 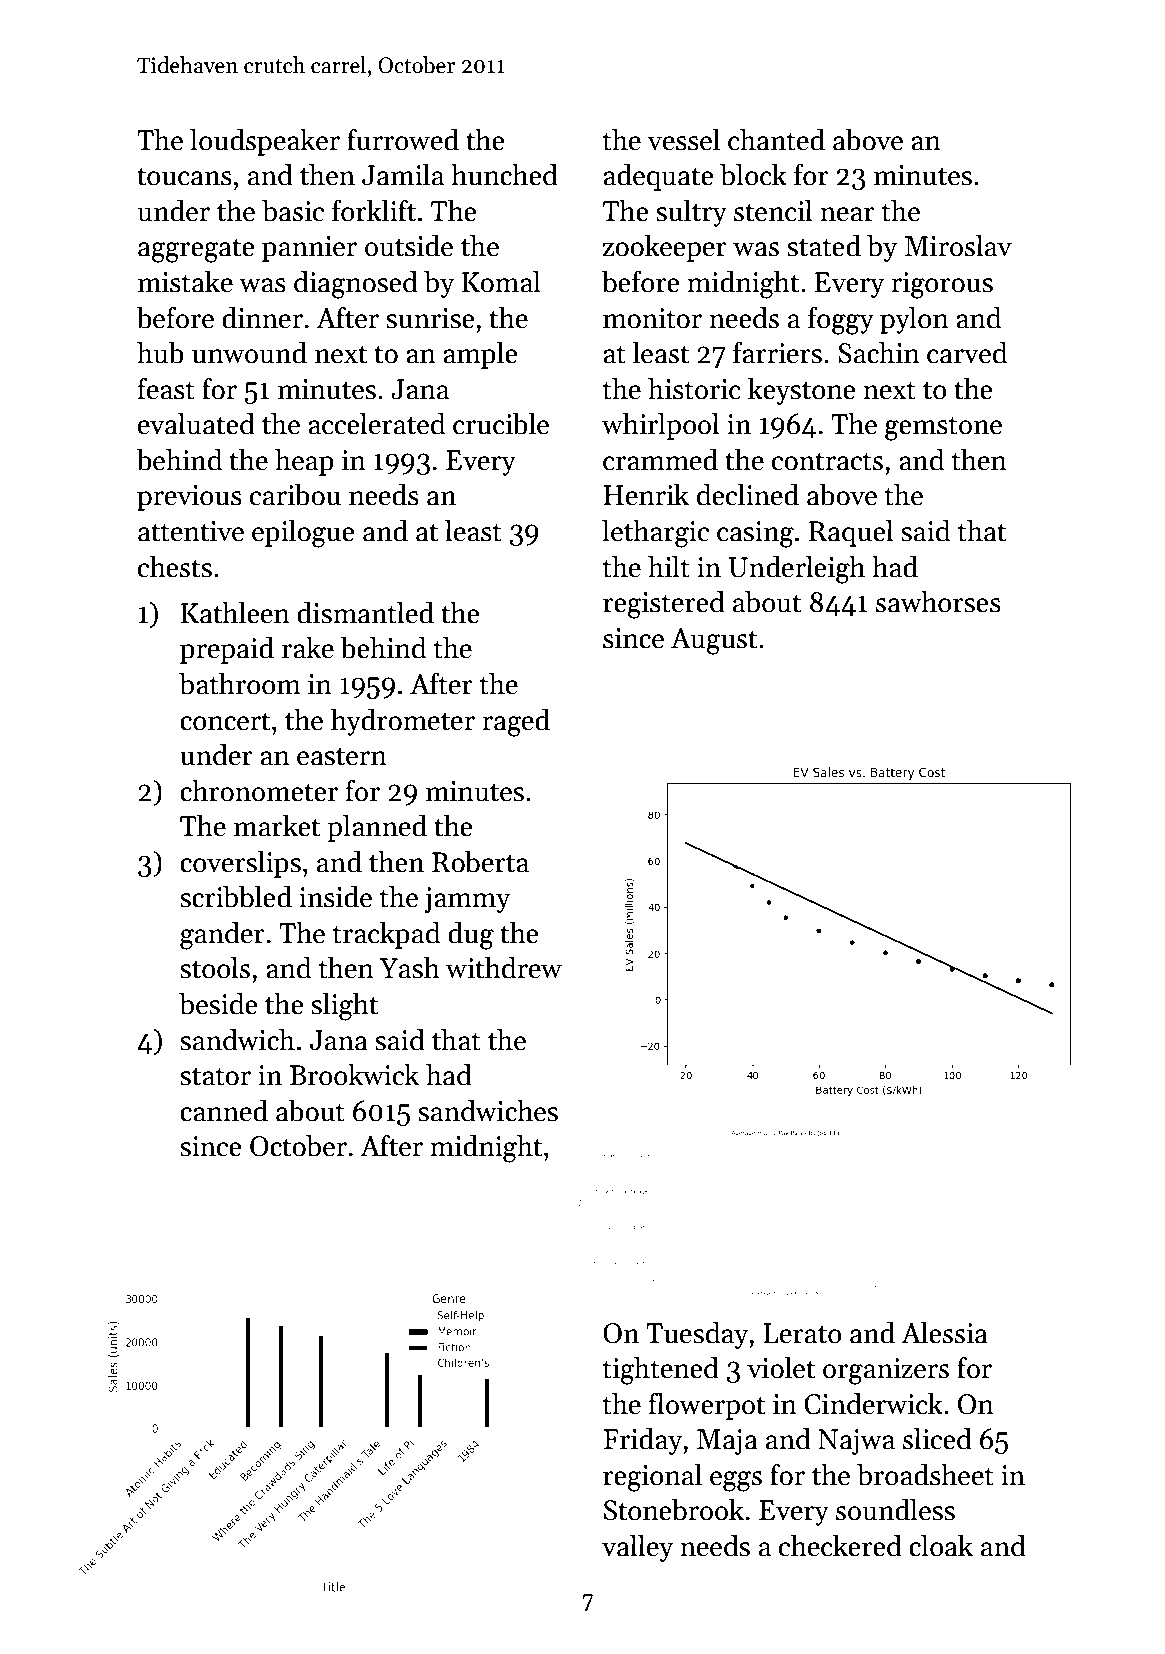 What do you see at coordinates (847, 214) in the screenshot?
I see `near` at bounding box center [847, 214].
